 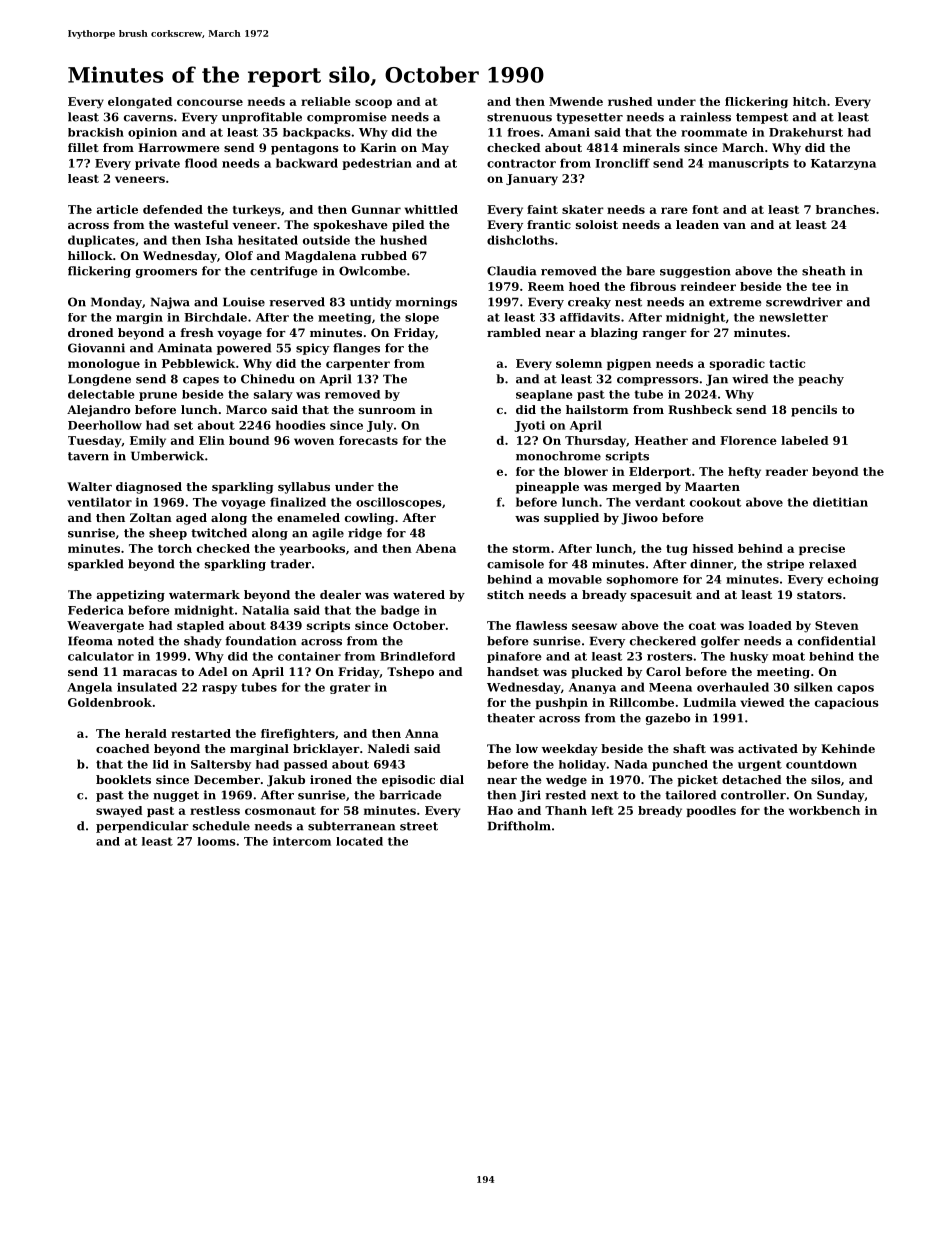 What do you see at coordinates (819, 595) in the screenshot?
I see `stators` at bounding box center [819, 595].
